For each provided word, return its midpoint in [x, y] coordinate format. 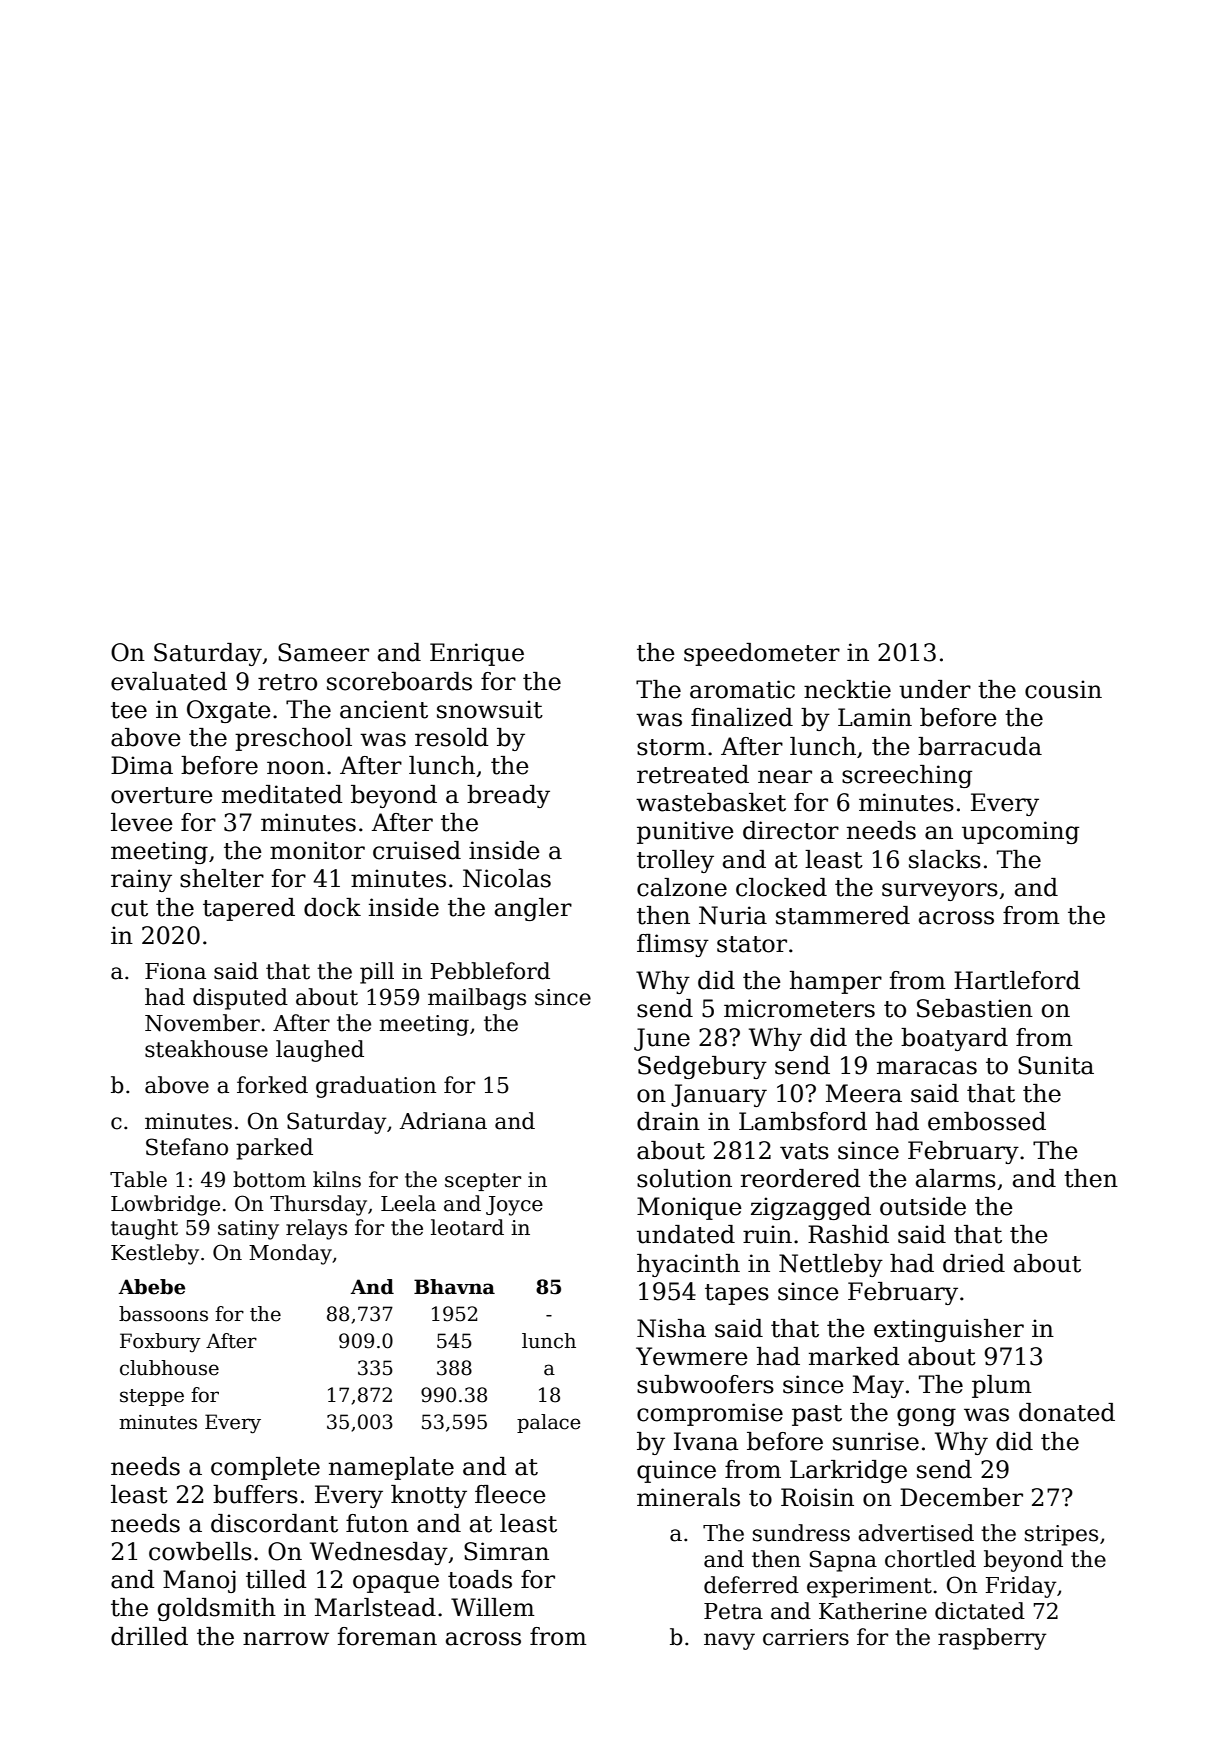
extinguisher [949, 1330]
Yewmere [692, 1356]
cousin [1063, 689]
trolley [675, 861]
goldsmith [217, 1609]
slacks [945, 859]
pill [377, 973]
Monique [689, 1208]
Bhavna [454, 1287]
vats [804, 1151]
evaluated [169, 681]
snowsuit [490, 709]
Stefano [187, 1147]
